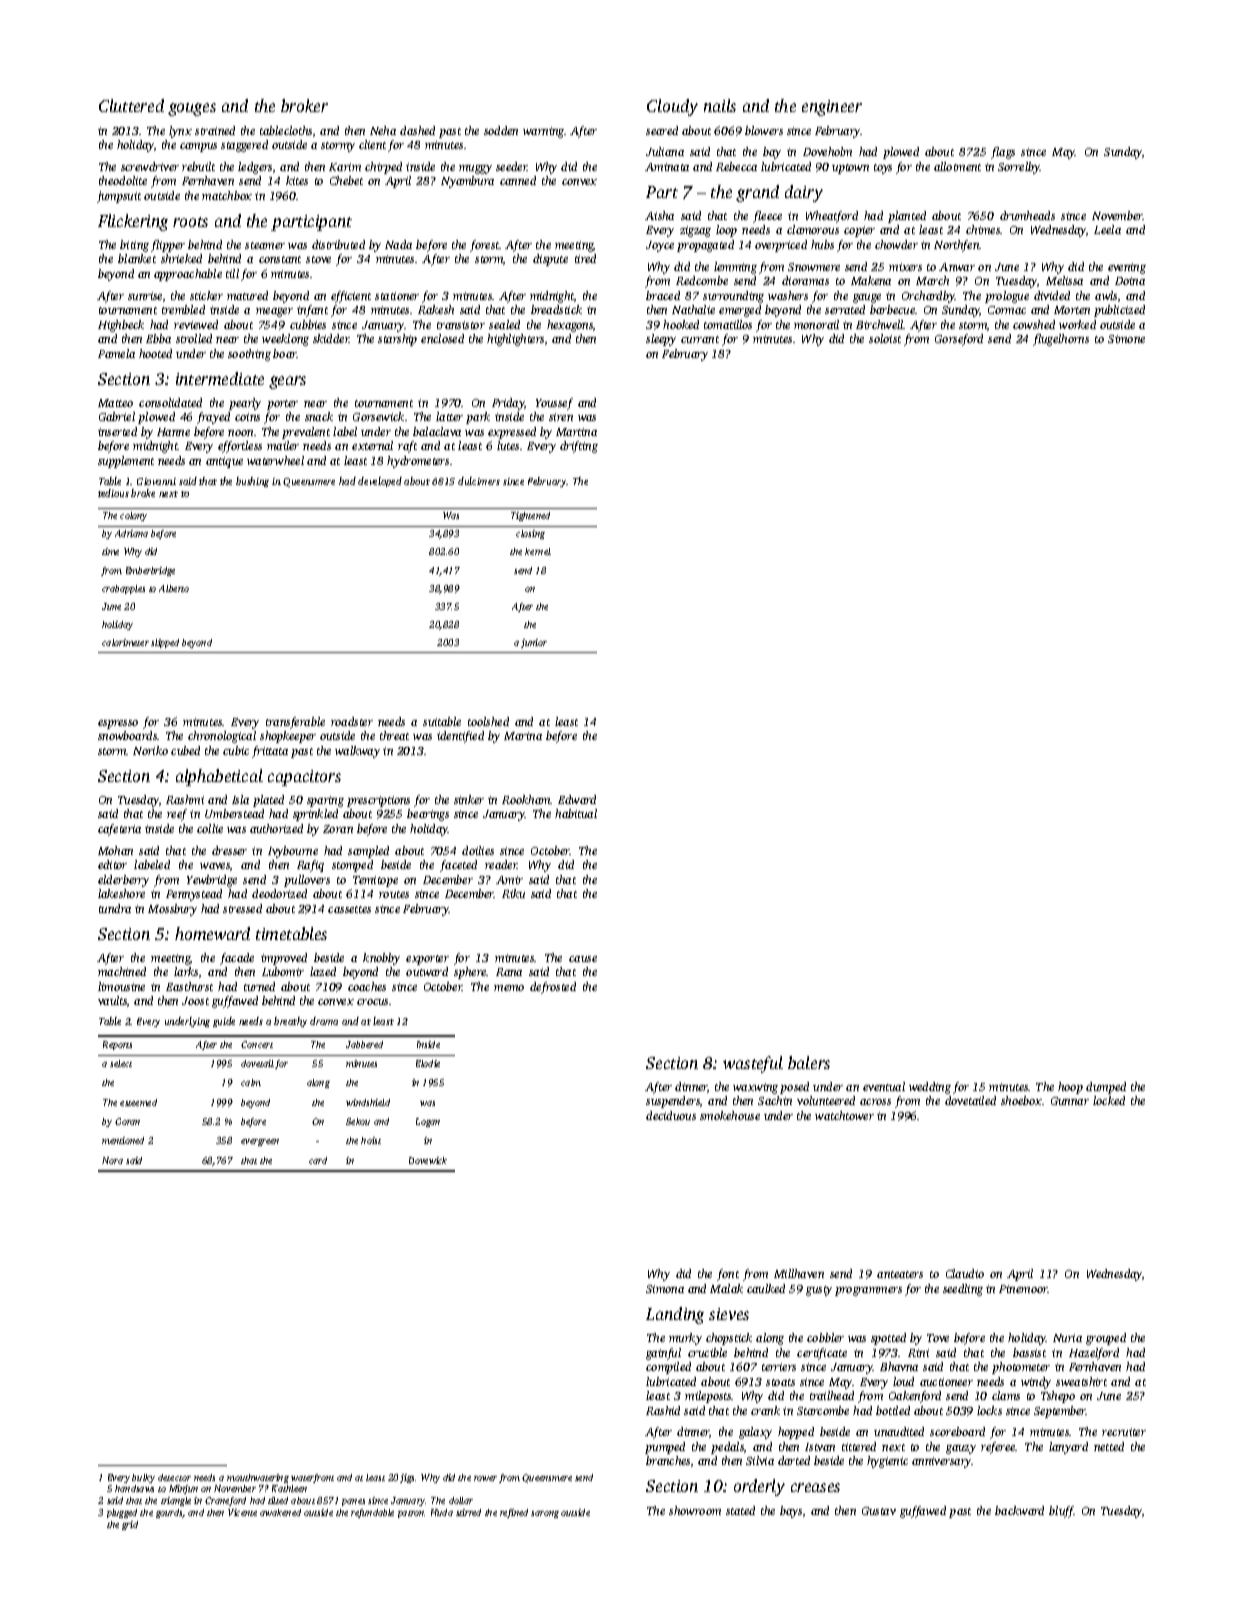 The height and width of the screenshot is (1610, 1244). Describe the element at coordinates (534, 643) in the screenshot. I see `junior` at that location.
